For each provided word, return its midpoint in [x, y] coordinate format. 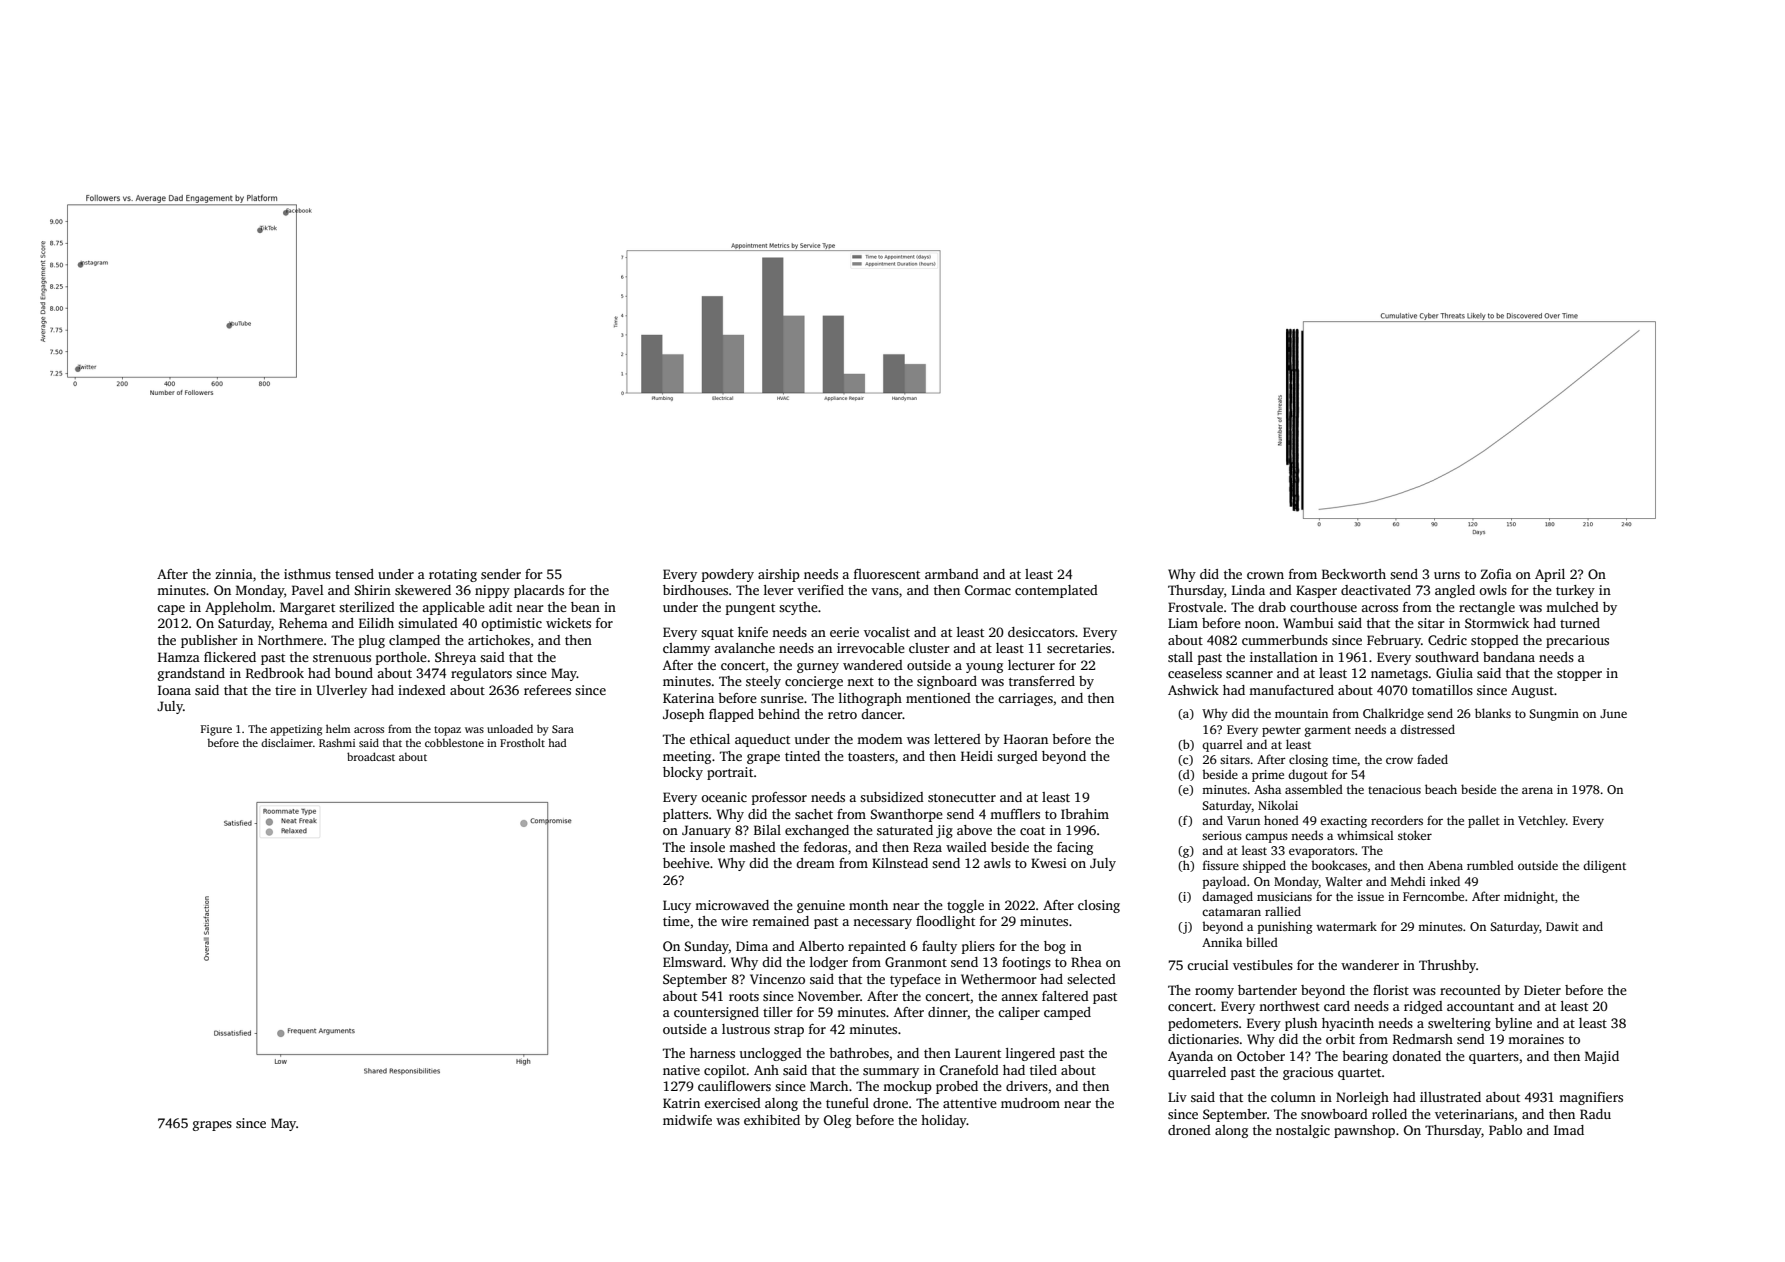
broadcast [371, 756]
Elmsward [693, 962]
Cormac [988, 590]
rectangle [1487, 608]
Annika [1222, 942]
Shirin [373, 590]
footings [1026, 963]
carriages [1025, 699]
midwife [687, 1120]
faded [1432, 759]
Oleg [837, 1121]
